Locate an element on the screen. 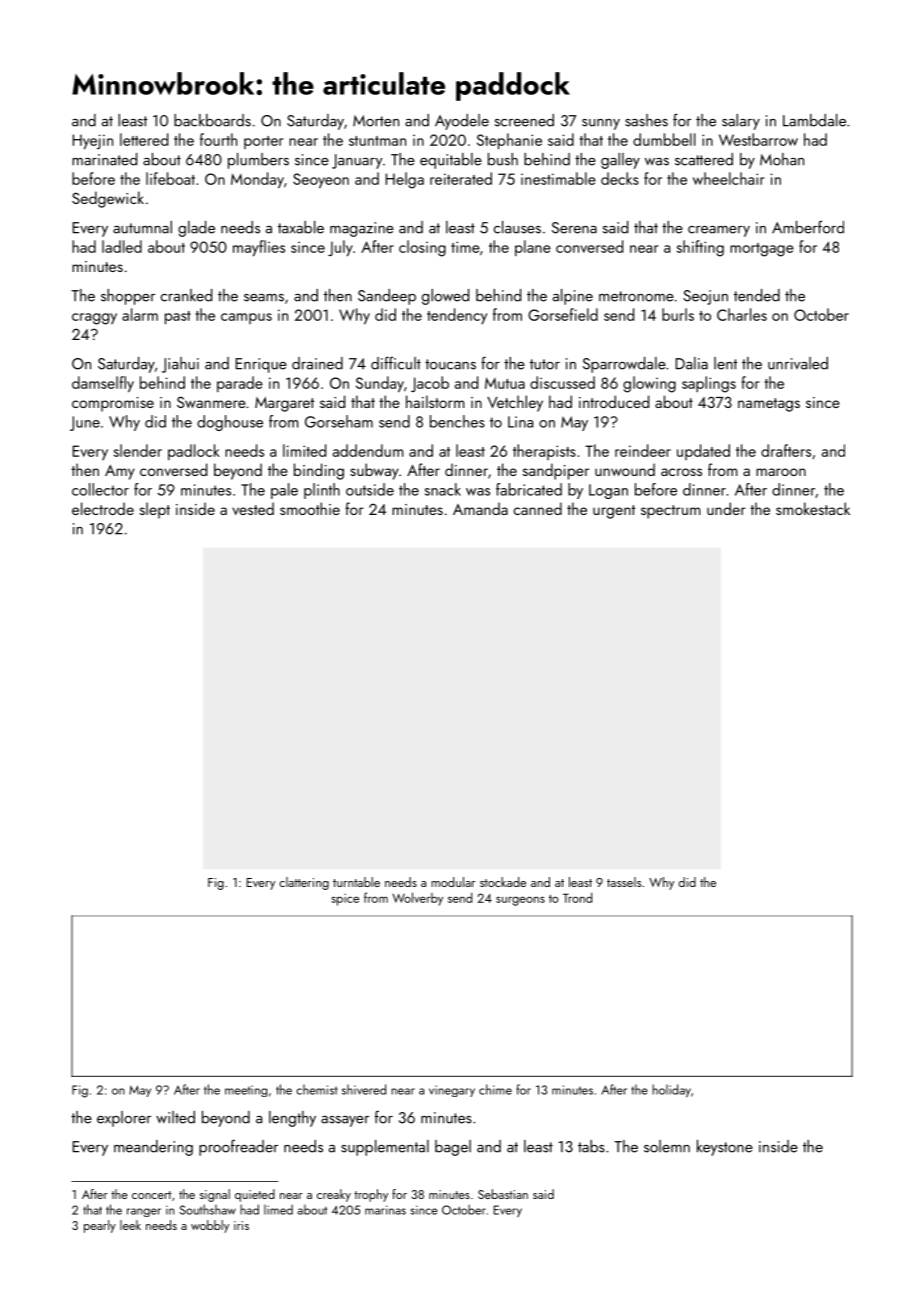 The height and width of the screenshot is (1308, 924). sashes is located at coordinates (646, 120).
